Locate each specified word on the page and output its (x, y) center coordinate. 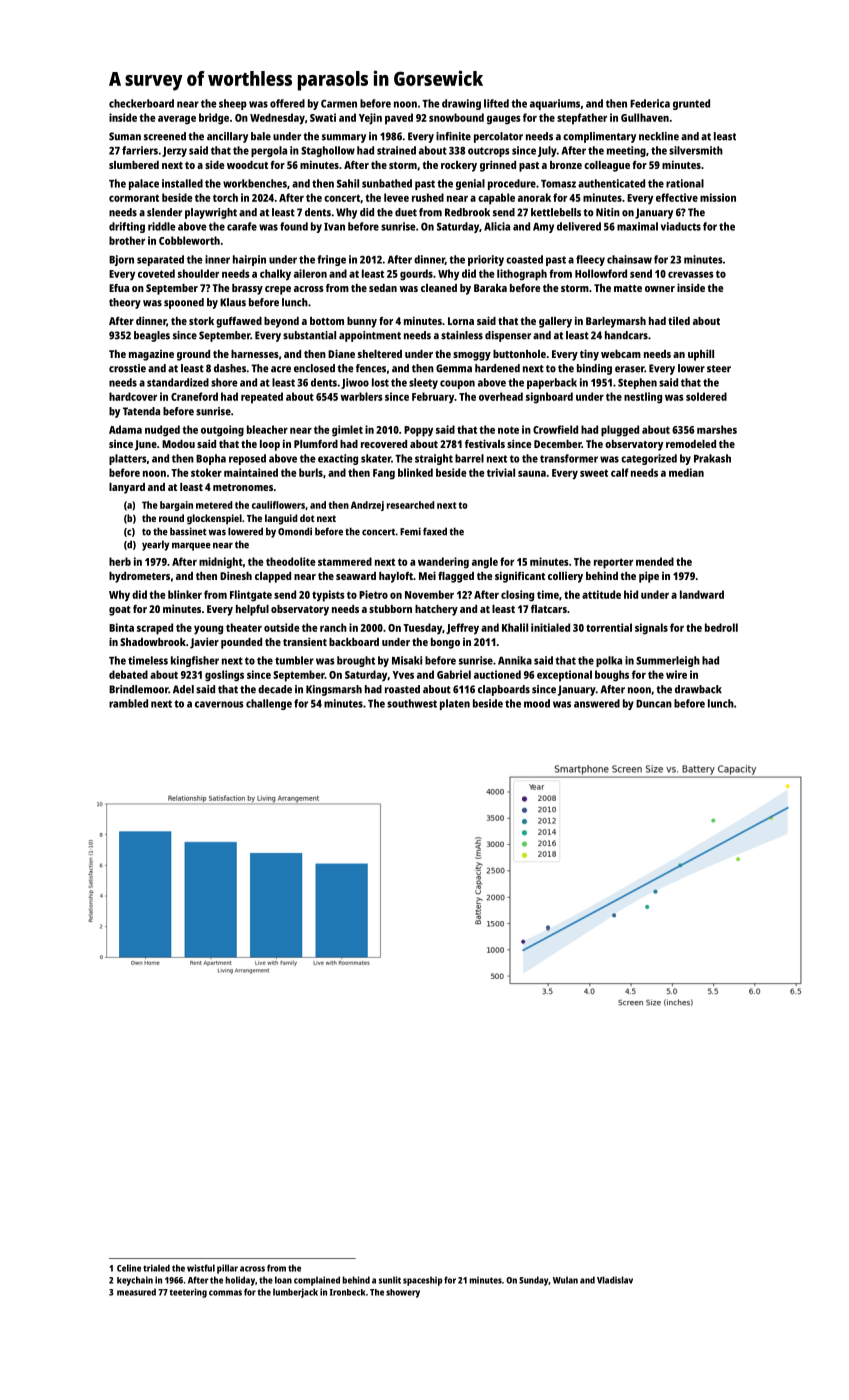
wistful (201, 1268)
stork (201, 321)
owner (660, 289)
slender (164, 212)
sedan (383, 288)
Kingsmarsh (334, 690)
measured (136, 1292)
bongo (445, 643)
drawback (698, 689)
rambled (128, 703)
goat (120, 611)
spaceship (422, 1281)
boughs (612, 676)
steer (719, 369)
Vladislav (615, 1280)
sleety (423, 383)
